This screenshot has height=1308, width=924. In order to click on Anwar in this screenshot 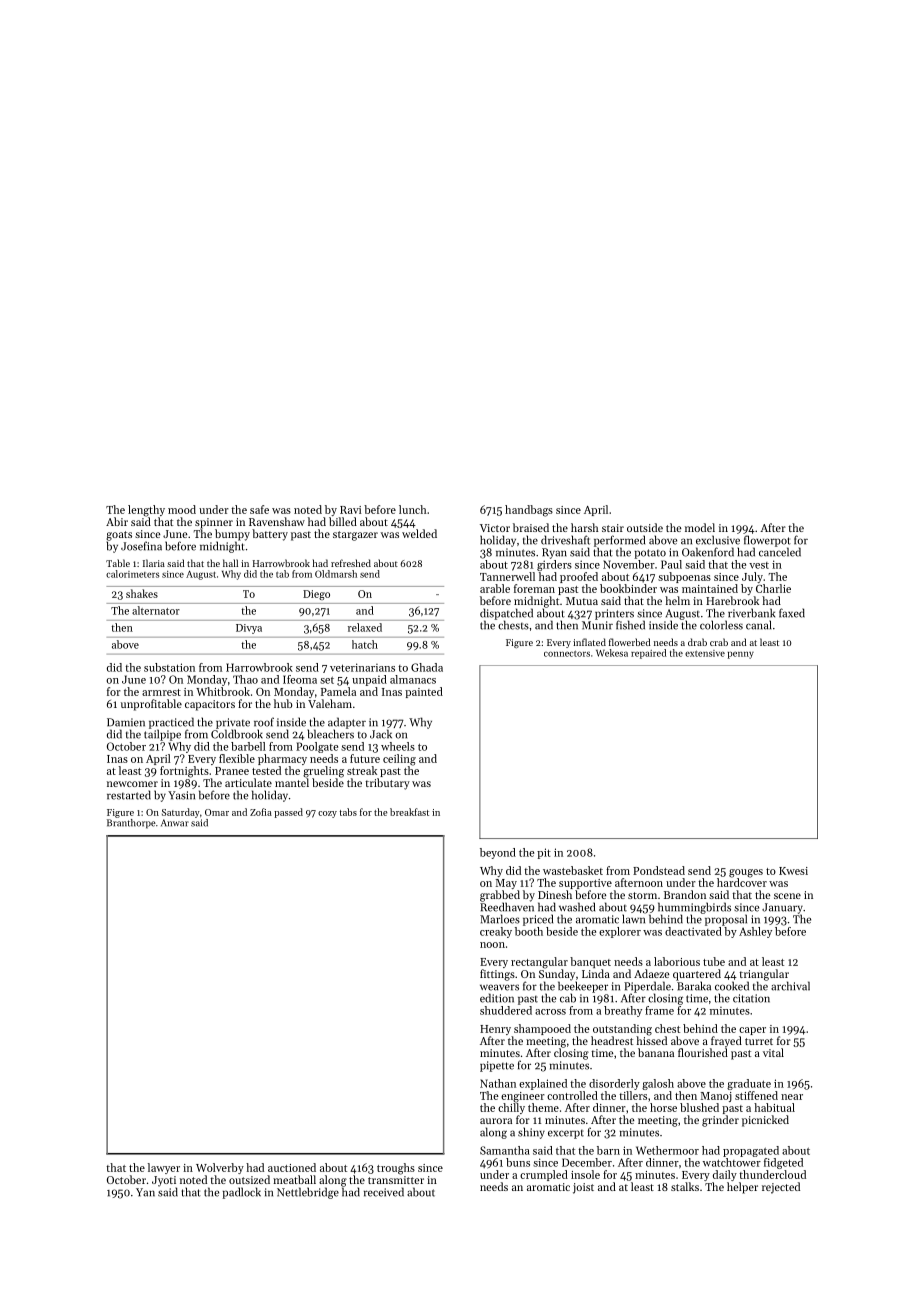, I will do `click(175, 823)`.
